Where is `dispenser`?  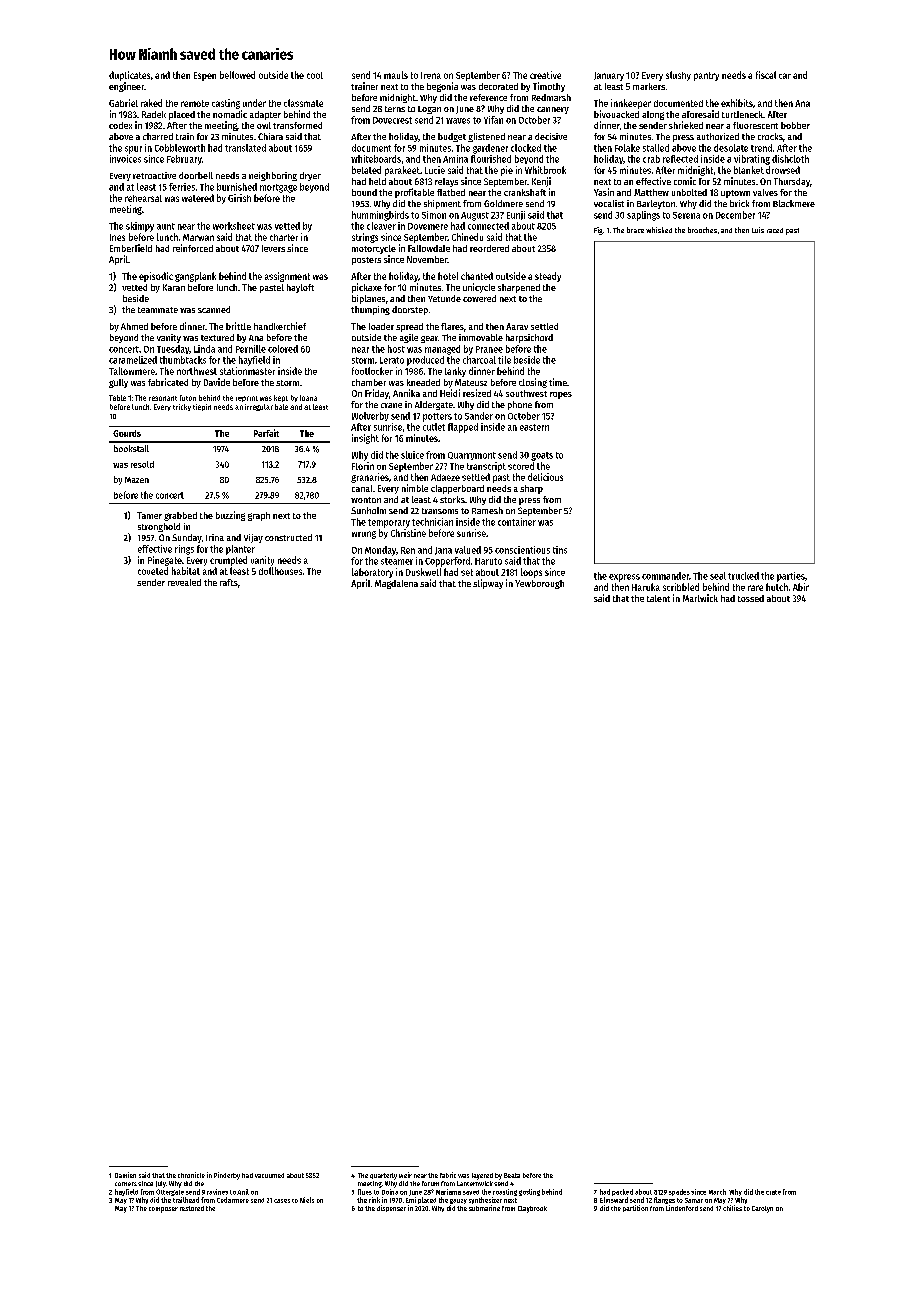
dispenser is located at coordinates (391, 1208).
